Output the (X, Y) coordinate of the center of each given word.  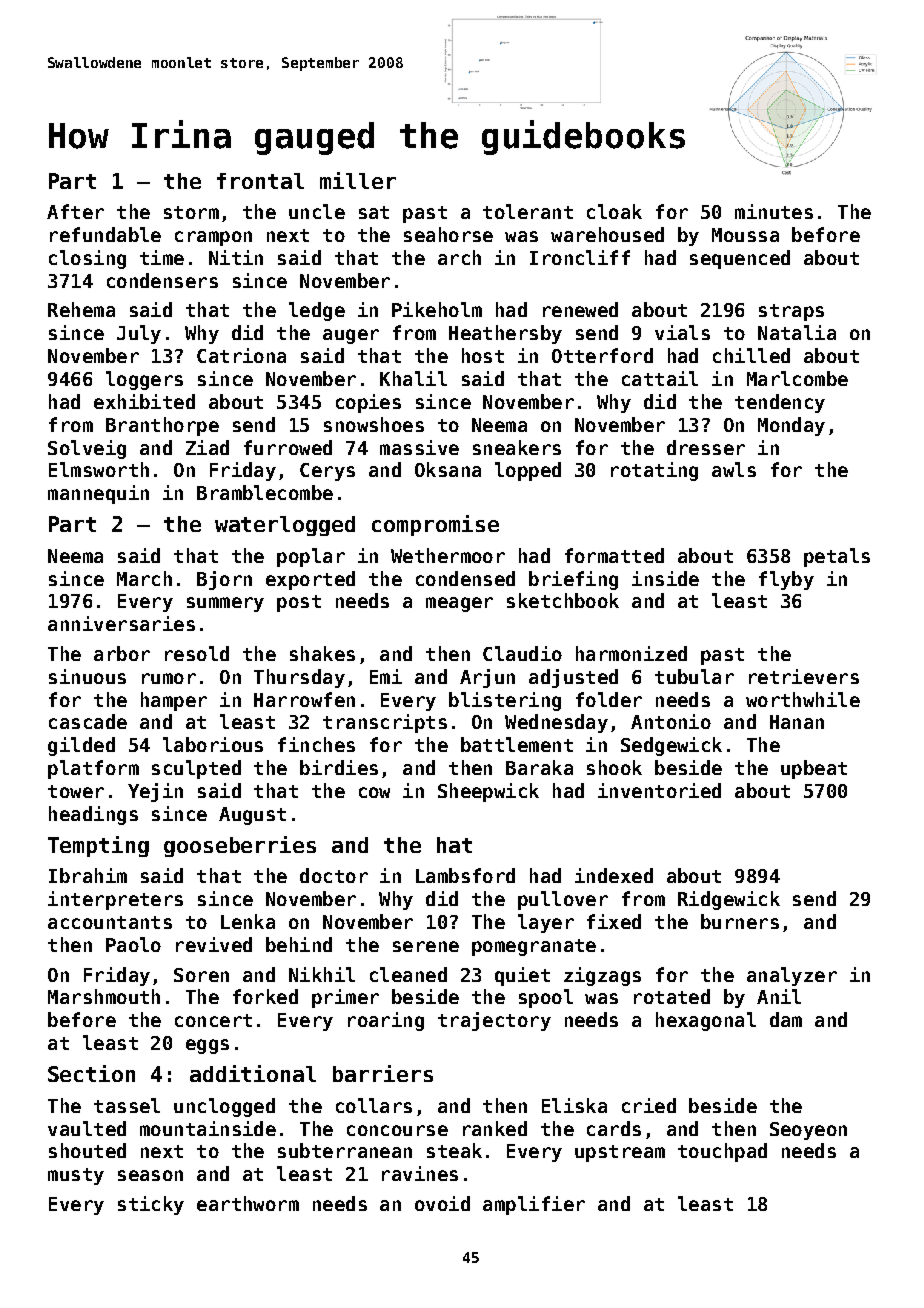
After (75, 211)
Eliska (574, 1105)
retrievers (804, 676)
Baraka (539, 767)
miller (358, 180)
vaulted (87, 1128)
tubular (694, 676)
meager (459, 604)
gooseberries (240, 846)
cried (649, 1105)
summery (225, 604)
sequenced (740, 259)
